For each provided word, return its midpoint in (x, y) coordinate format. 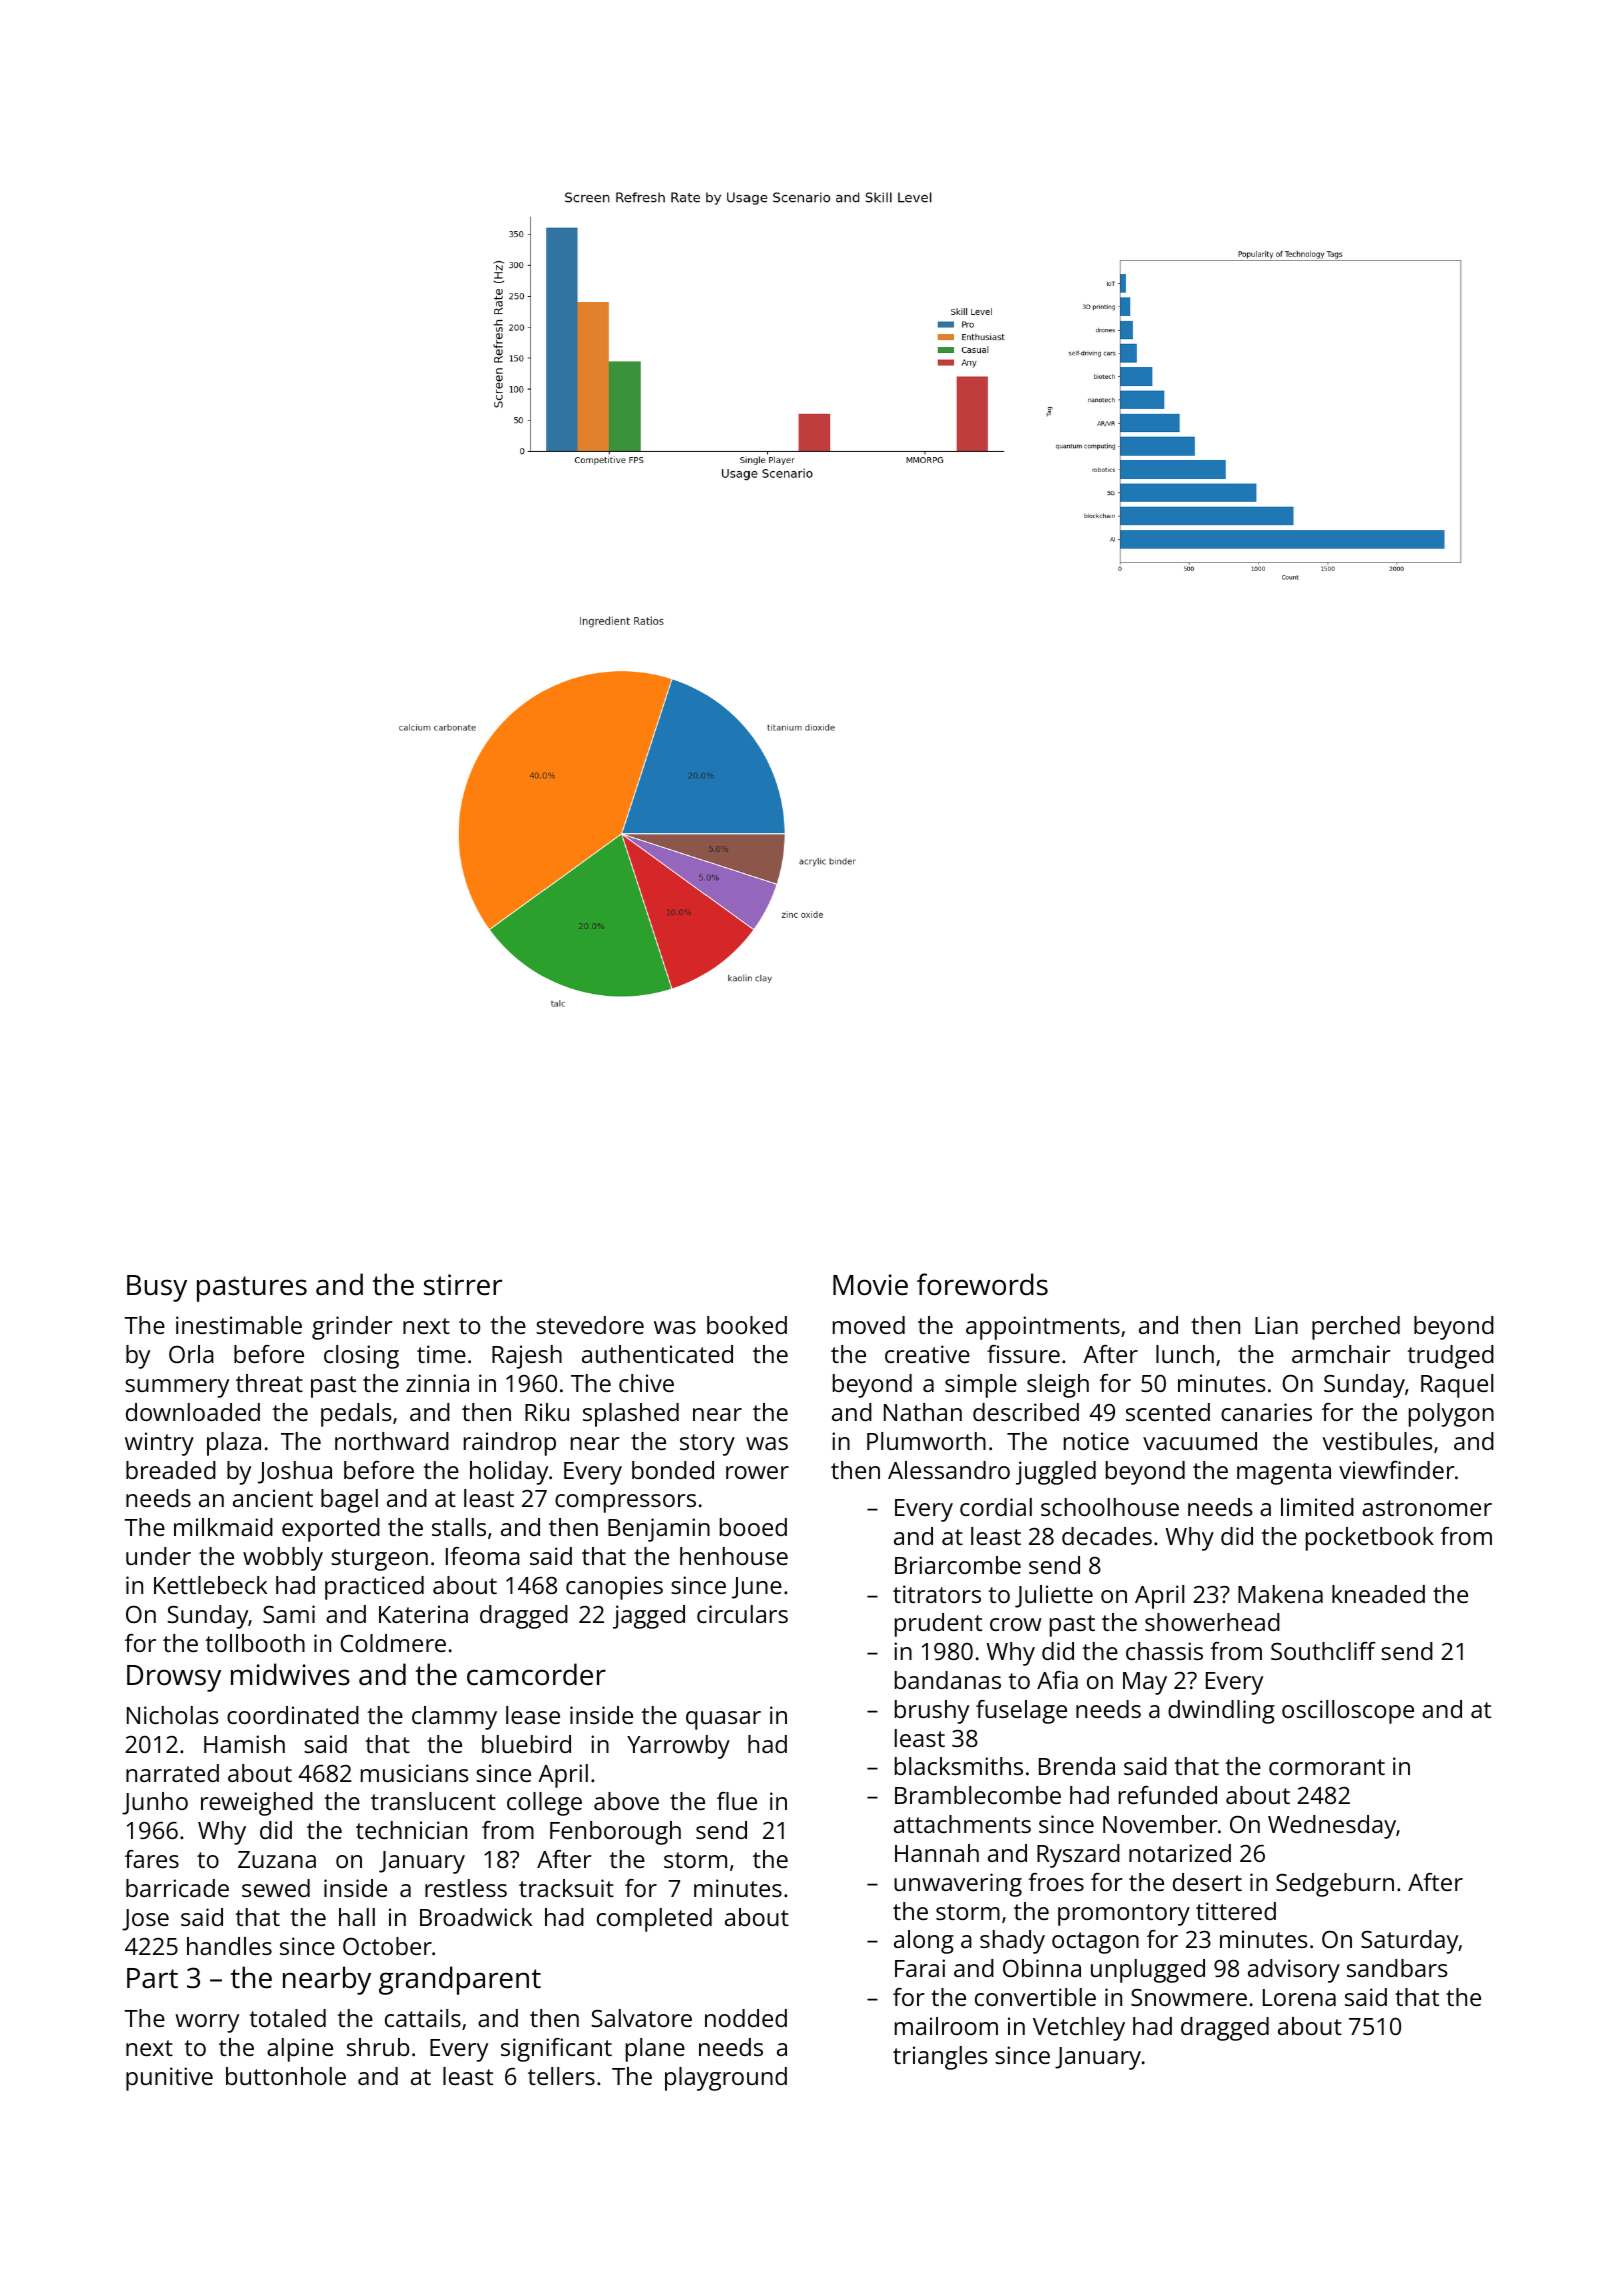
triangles (940, 2058)
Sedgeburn (1335, 1885)
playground (726, 2079)
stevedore (590, 1325)
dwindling (1221, 1712)
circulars (742, 1614)
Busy (157, 1288)
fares (152, 1859)
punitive (169, 2079)
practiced (374, 1588)
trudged (1450, 1357)
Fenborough (615, 1833)
